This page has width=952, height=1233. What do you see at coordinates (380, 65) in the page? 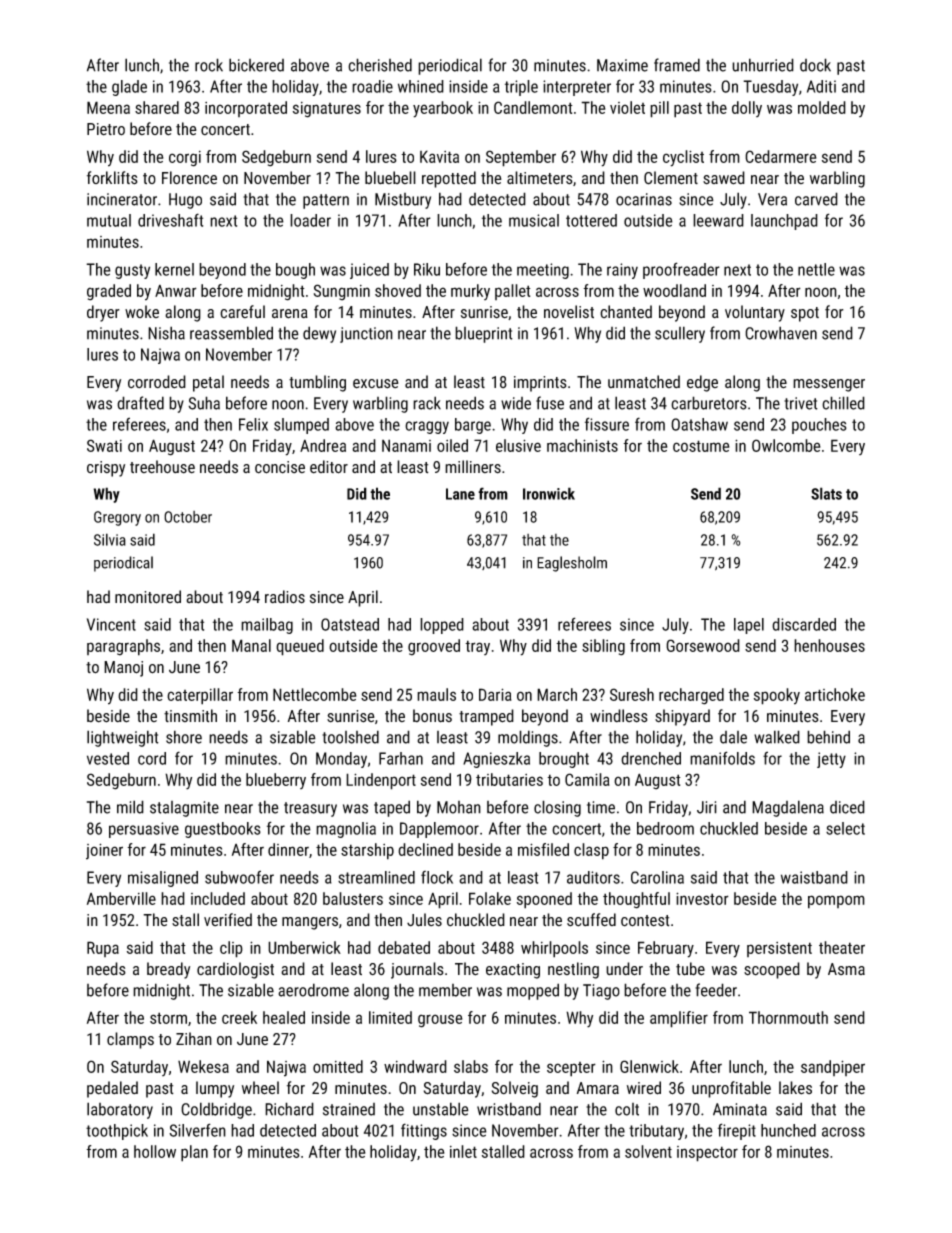
I see `cherished` at bounding box center [380, 65].
